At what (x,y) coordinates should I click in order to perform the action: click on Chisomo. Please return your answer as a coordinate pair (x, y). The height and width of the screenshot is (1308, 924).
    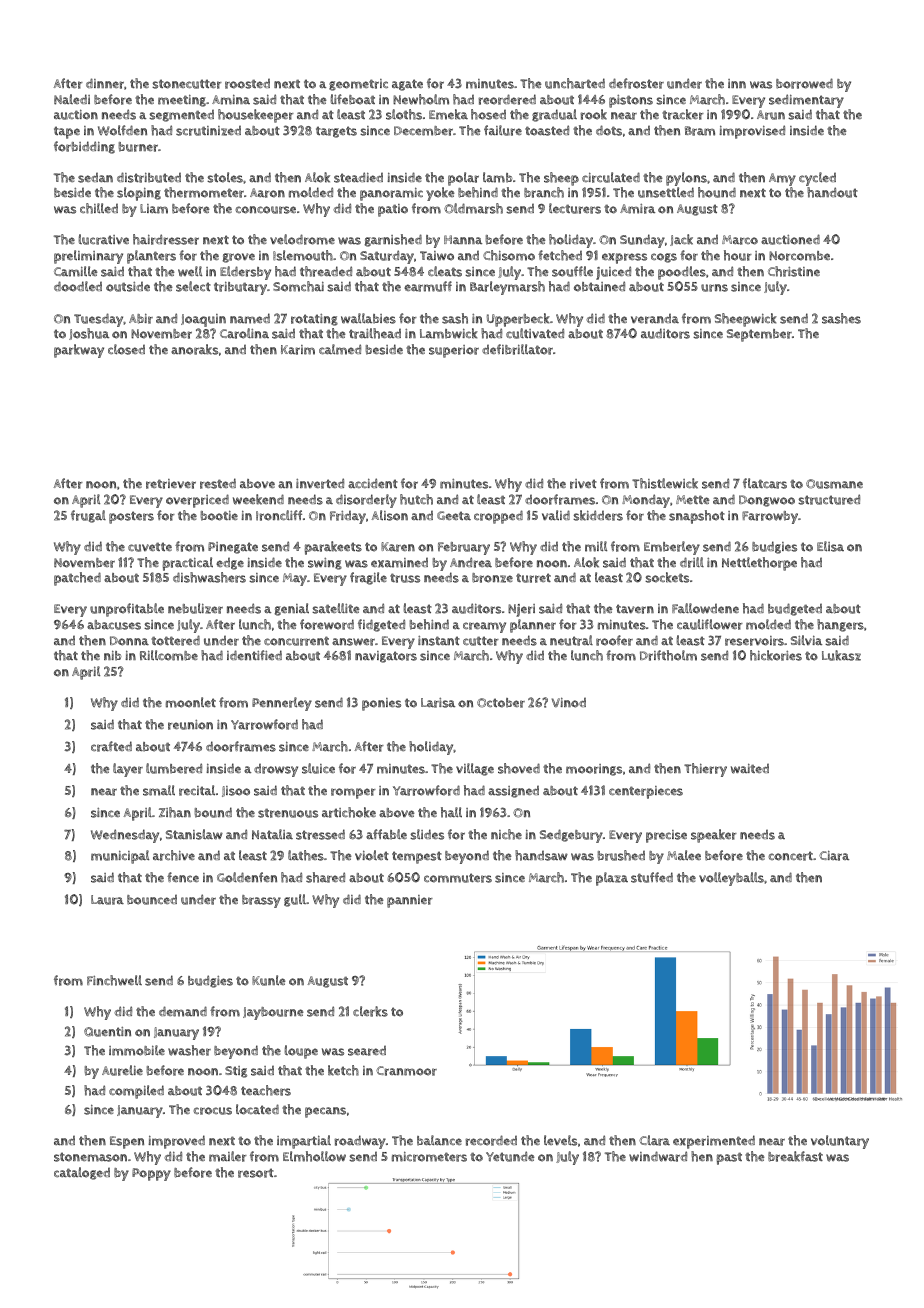
    Looking at the image, I should click on (509, 255).
